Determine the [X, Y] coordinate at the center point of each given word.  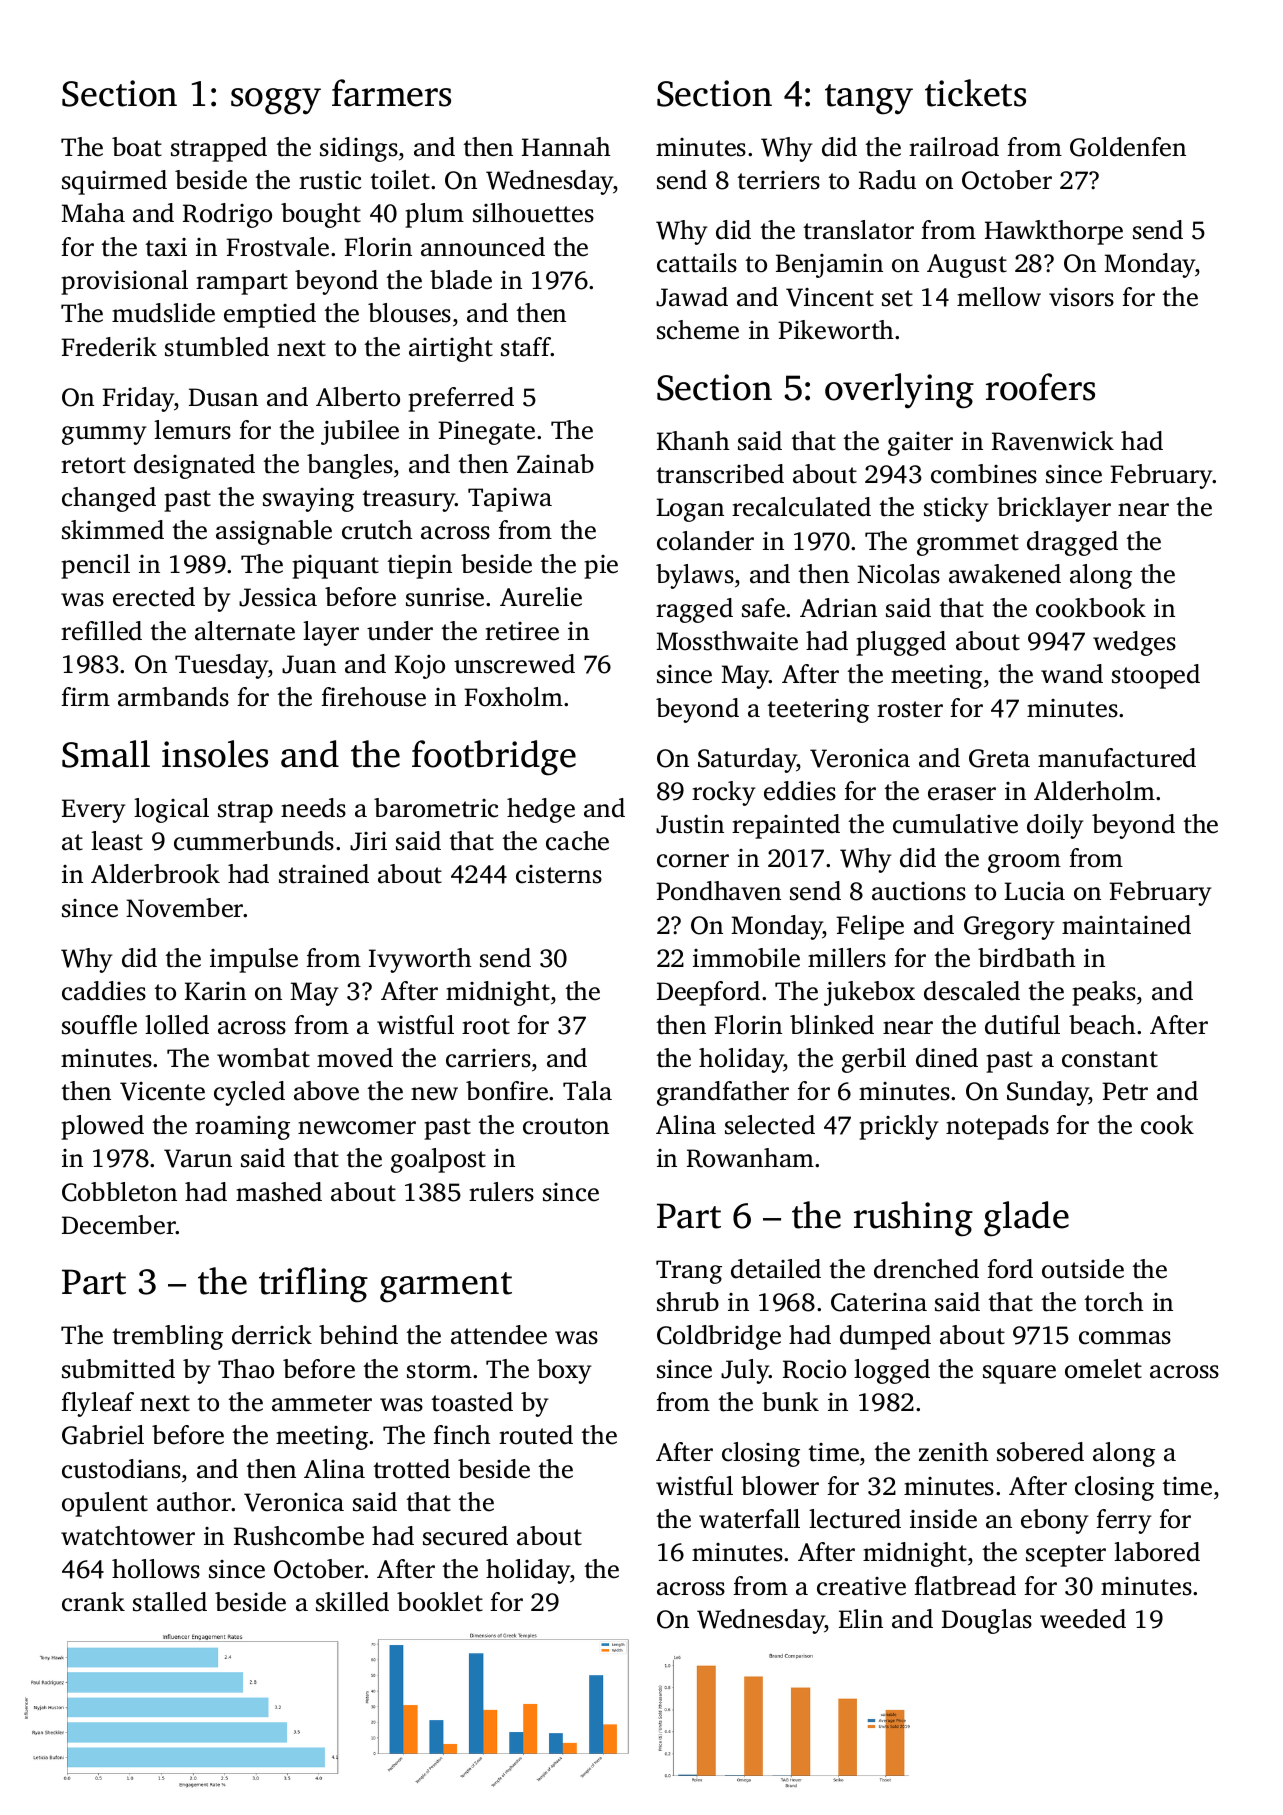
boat [137, 147]
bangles [350, 466]
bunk [790, 1401]
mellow [999, 297]
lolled [177, 1025]
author [194, 1502]
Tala [587, 1091]
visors [1081, 297]
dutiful [1022, 1025]
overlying [899, 391]
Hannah [566, 147]
